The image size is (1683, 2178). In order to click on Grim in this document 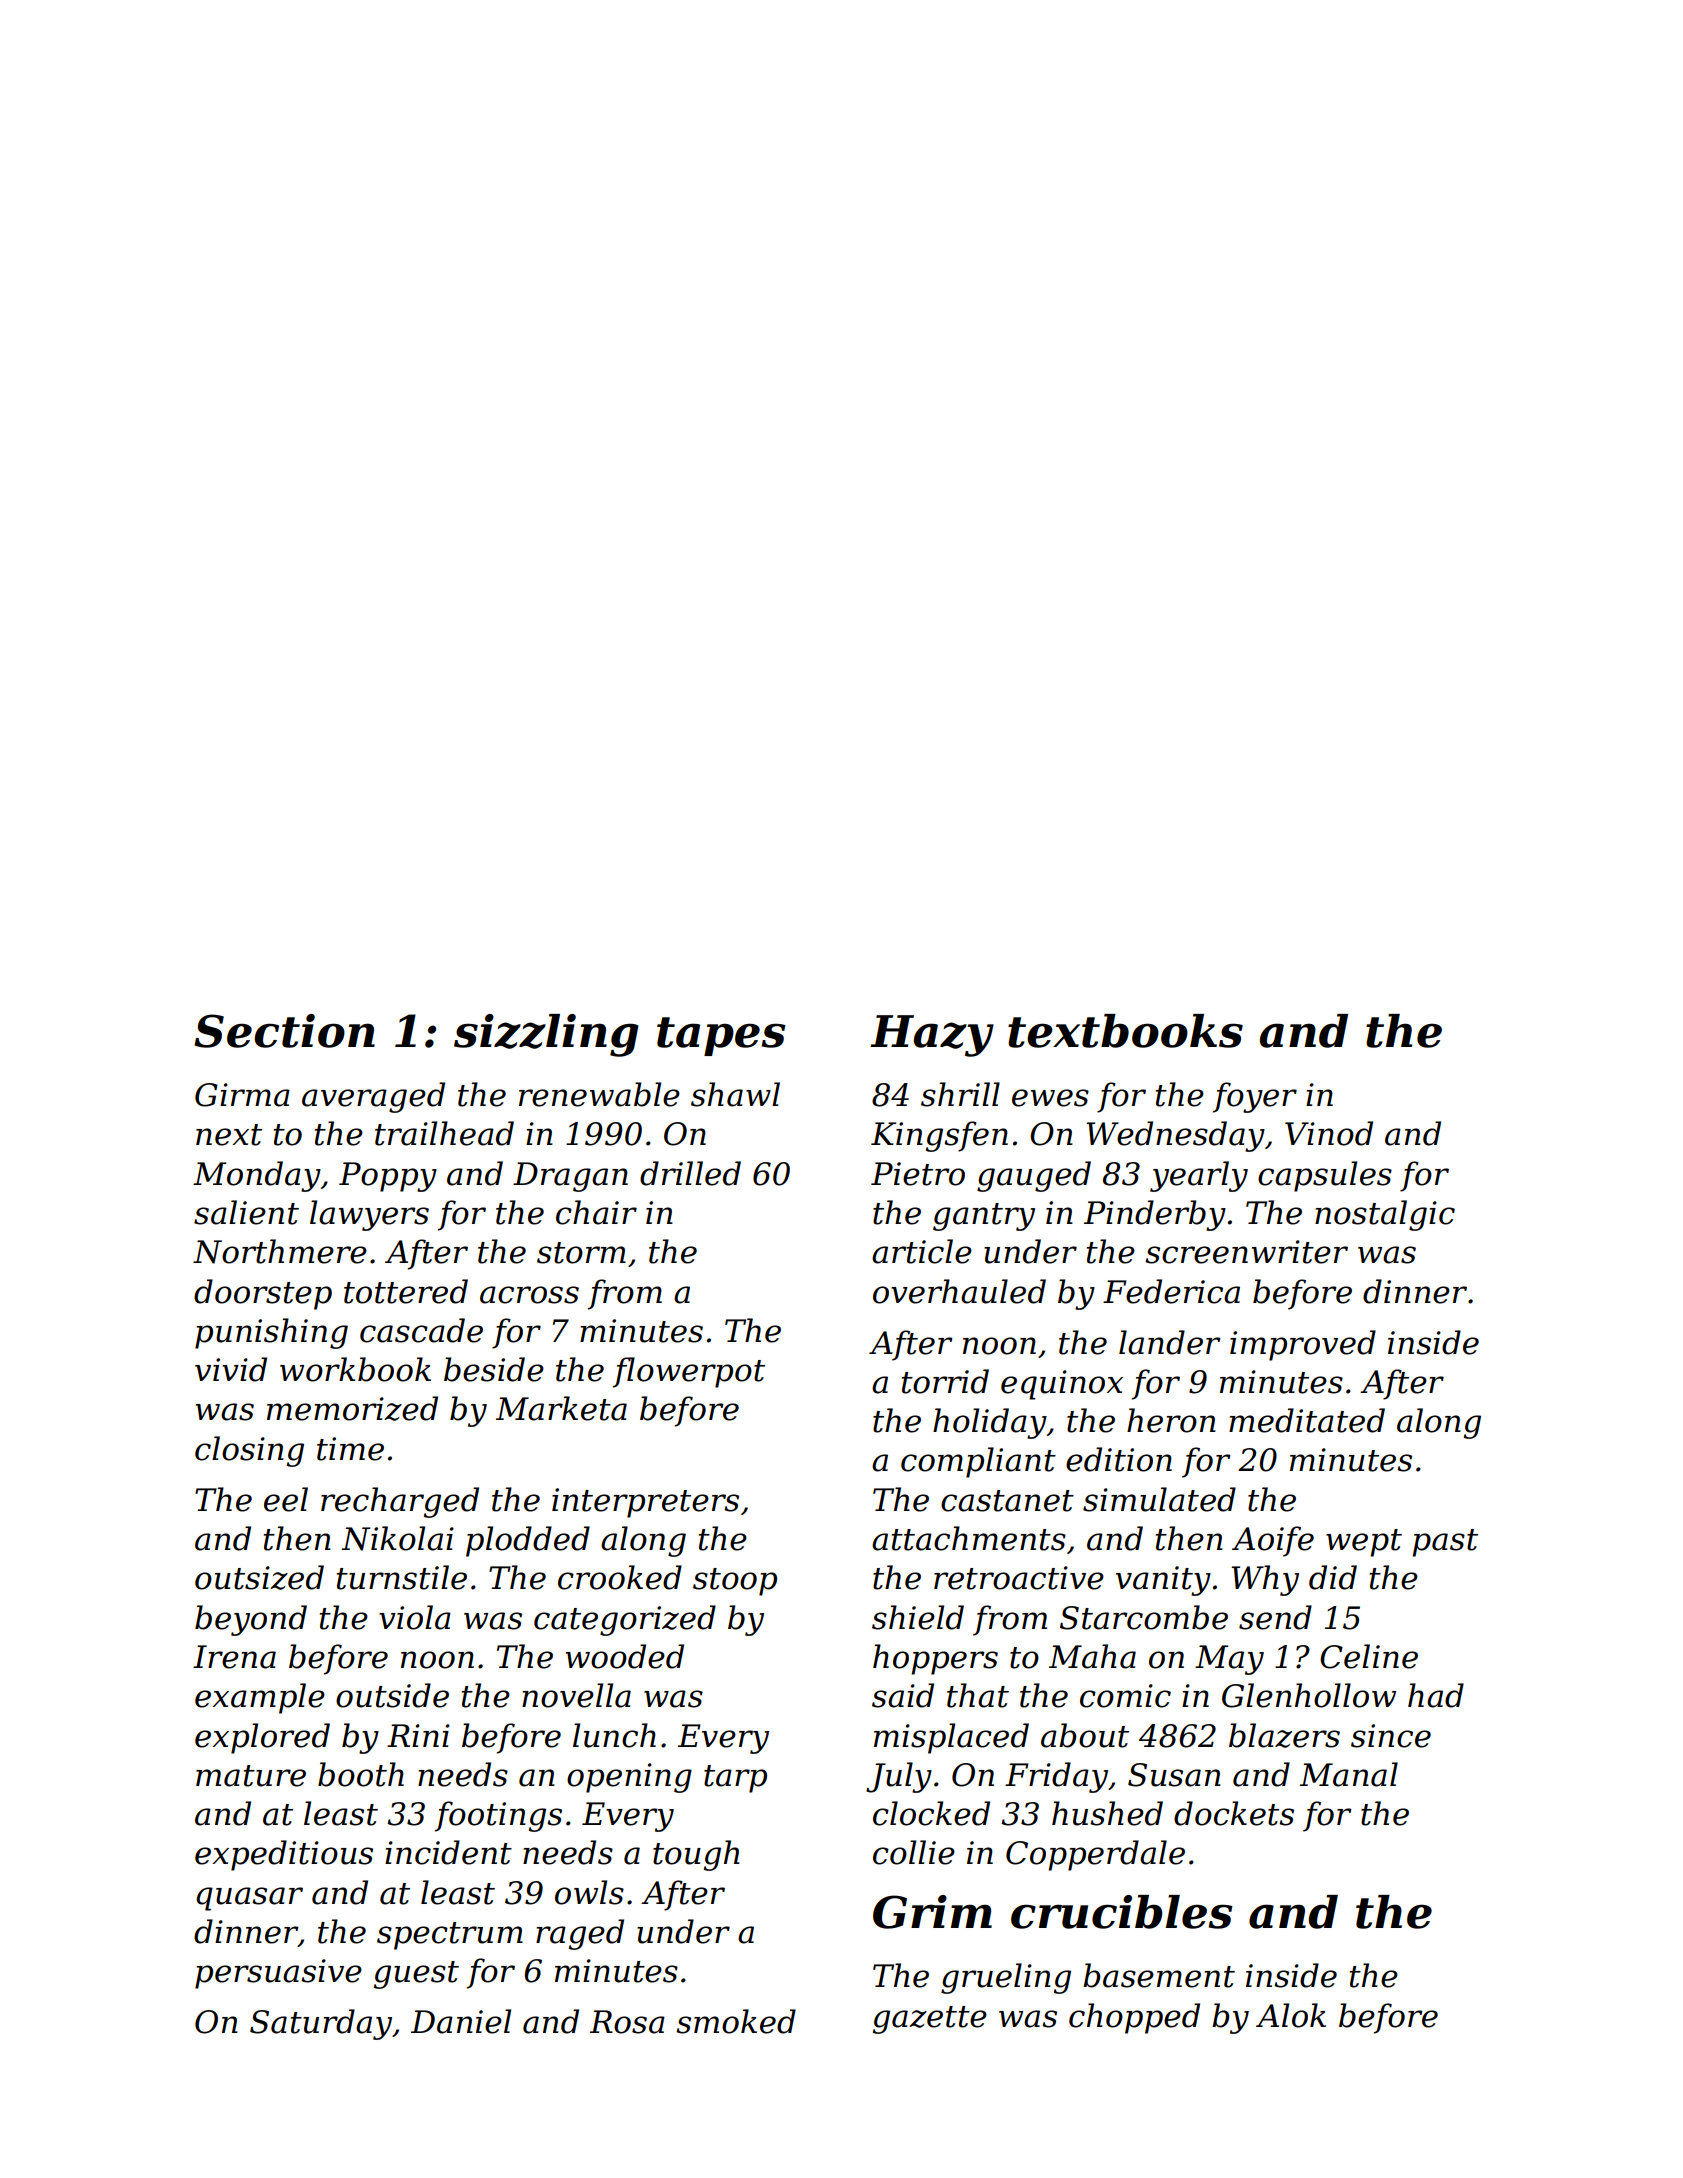, I will do `click(932, 1912)`.
